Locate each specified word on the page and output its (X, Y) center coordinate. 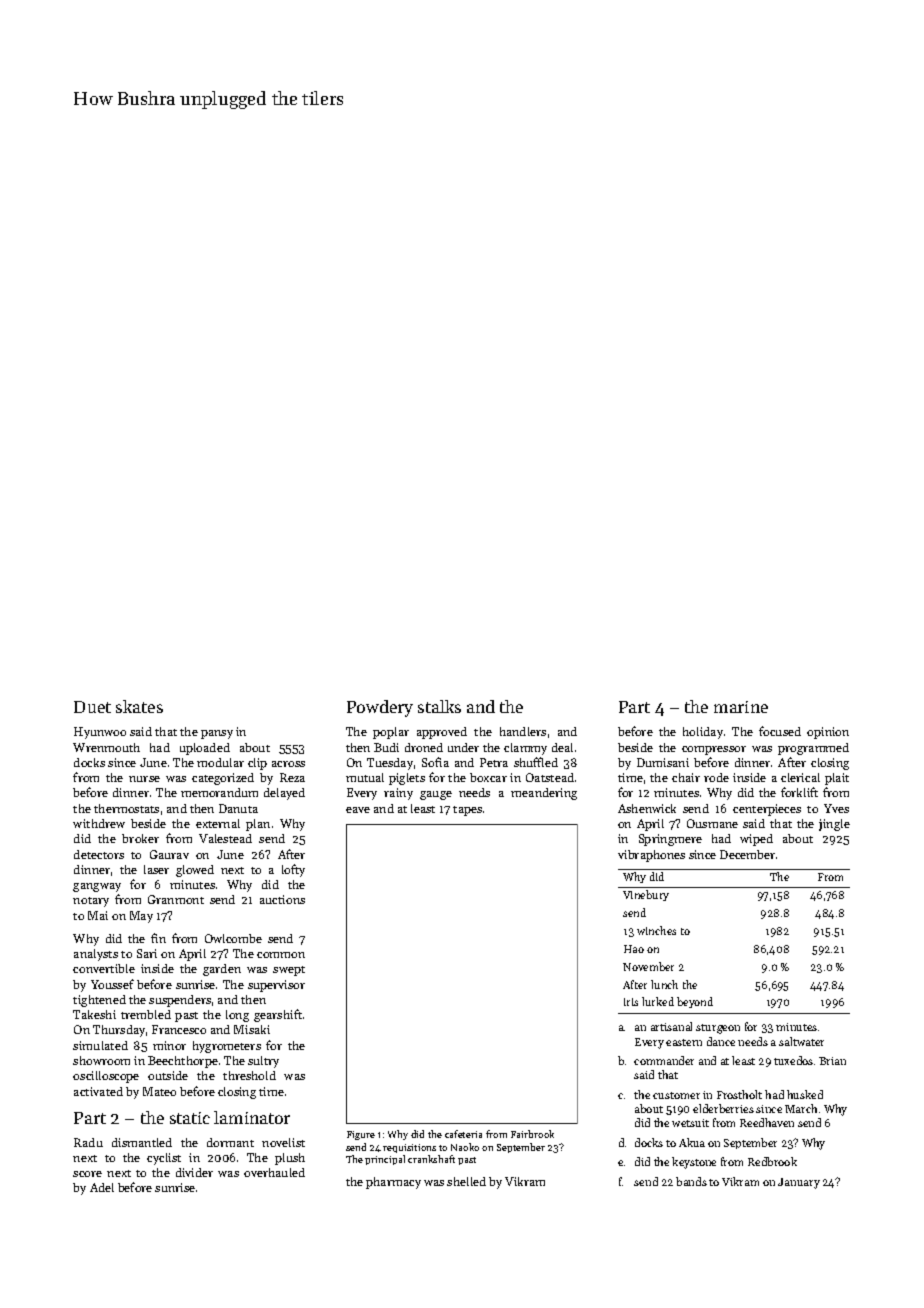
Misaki (252, 1029)
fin (158, 938)
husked (805, 1094)
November (648, 966)
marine (741, 707)
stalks (439, 706)
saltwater (801, 1041)
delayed (284, 794)
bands (691, 1181)
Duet (92, 707)
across (288, 764)
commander (664, 1060)
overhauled (274, 1172)
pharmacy (393, 1183)
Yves (836, 808)
